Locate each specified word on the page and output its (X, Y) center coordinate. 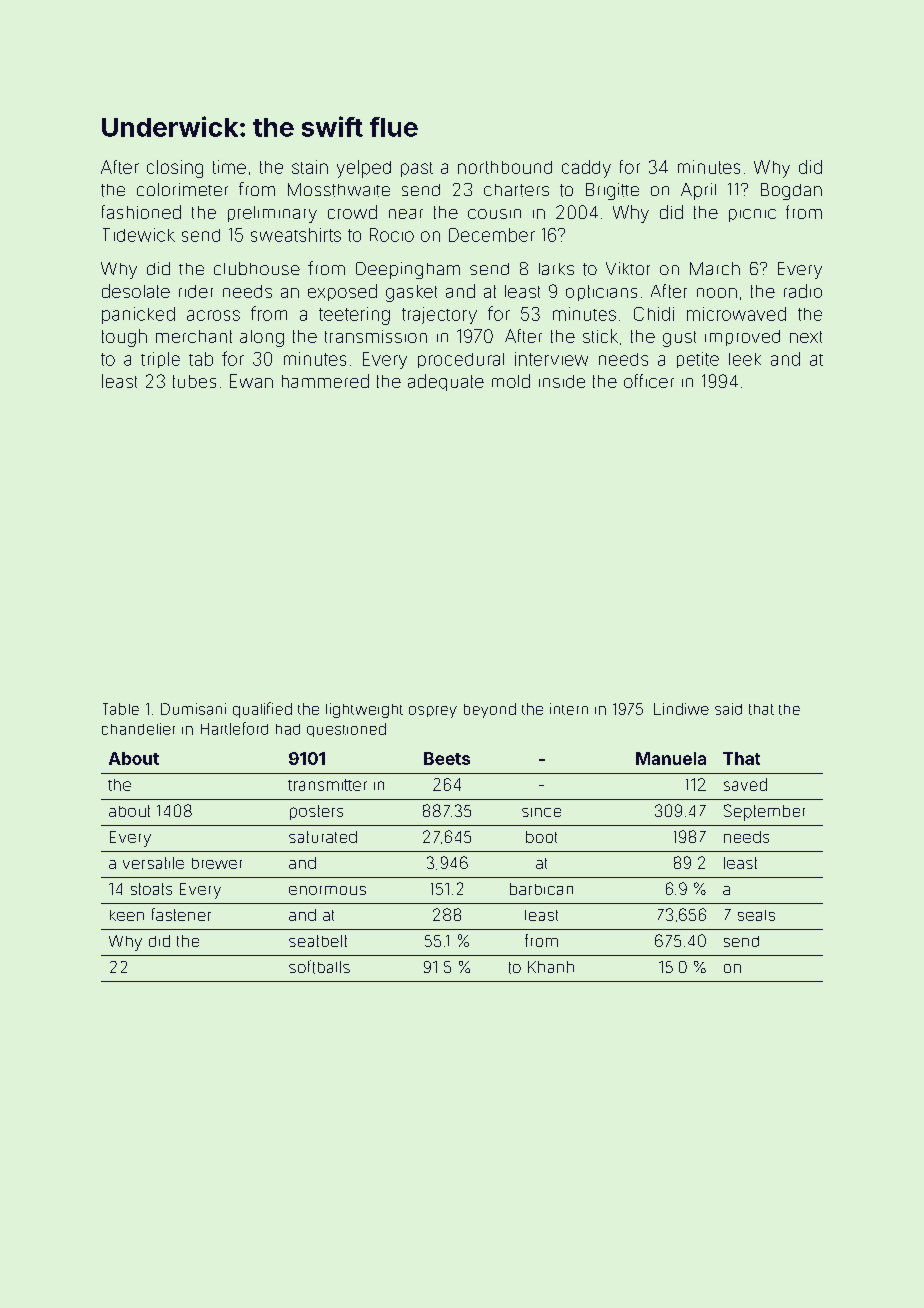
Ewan (251, 381)
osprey (433, 712)
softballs (319, 967)
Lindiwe (681, 709)
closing (175, 169)
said (728, 709)
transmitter (327, 785)
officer (649, 381)
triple (160, 360)
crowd (352, 212)
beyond (490, 710)
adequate (446, 382)
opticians (601, 293)
